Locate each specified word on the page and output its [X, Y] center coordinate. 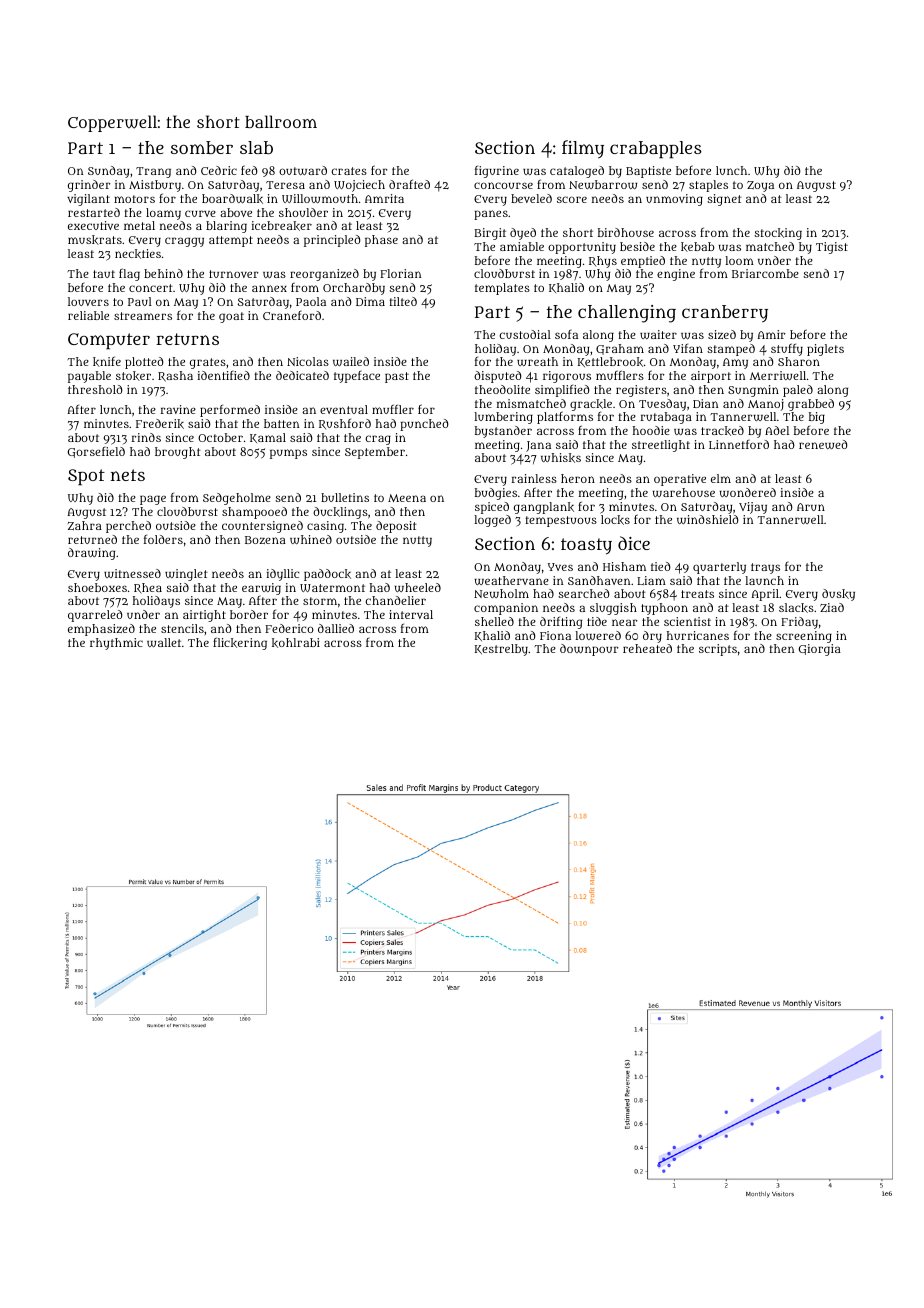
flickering [240, 643]
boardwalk [232, 199]
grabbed [811, 405]
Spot [86, 477]
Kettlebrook [610, 362]
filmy [583, 149]
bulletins [345, 497]
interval [411, 614]
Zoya [760, 186]
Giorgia [820, 650]
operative [680, 480]
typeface [357, 377]
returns [187, 339]
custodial [525, 334]
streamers [143, 316]
